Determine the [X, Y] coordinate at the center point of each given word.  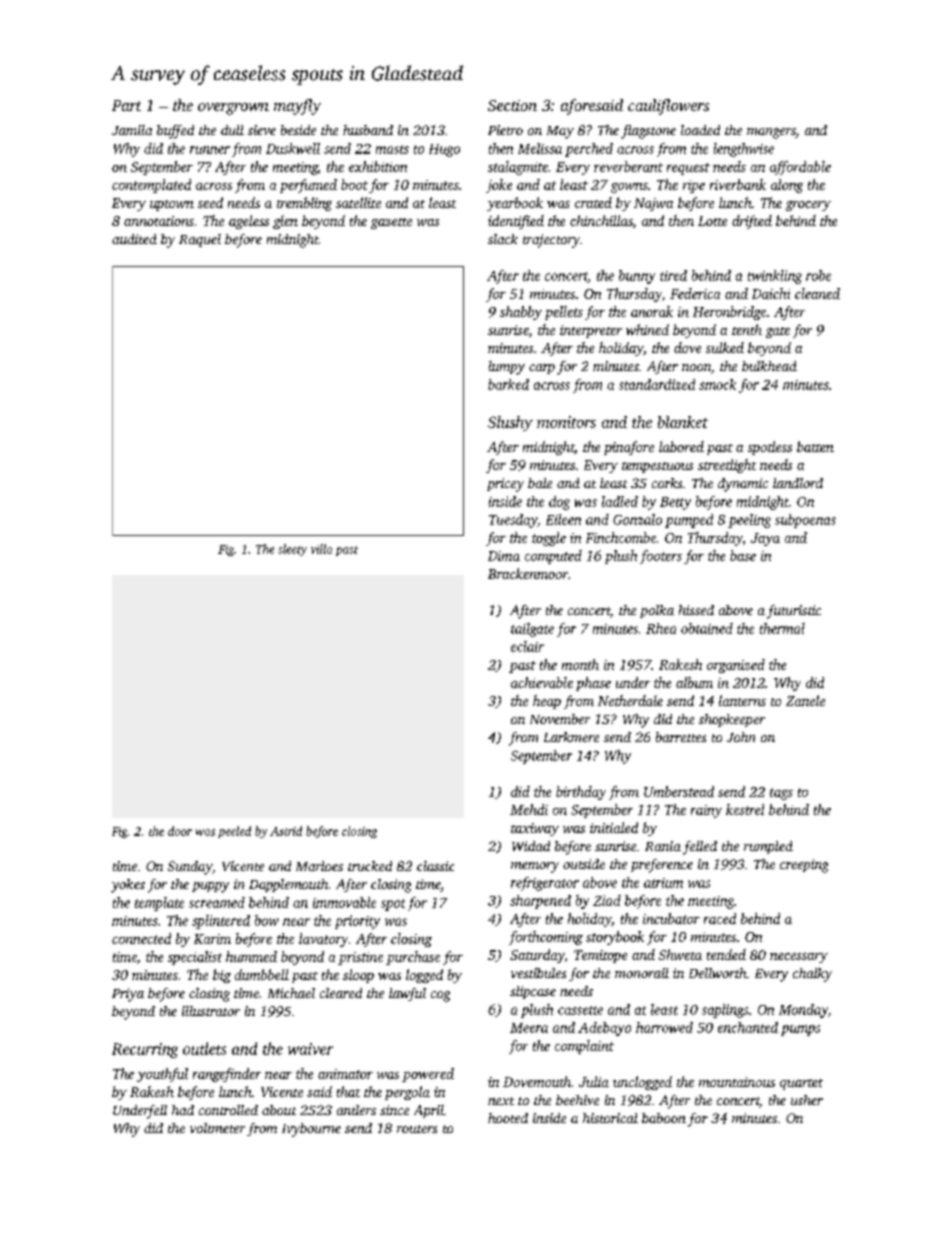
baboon [664, 1118]
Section [512, 105]
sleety [292, 550]
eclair [527, 646]
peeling [749, 521]
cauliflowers [668, 107]
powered [428, 1075]
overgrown [233, 109]
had [183, 1110]
